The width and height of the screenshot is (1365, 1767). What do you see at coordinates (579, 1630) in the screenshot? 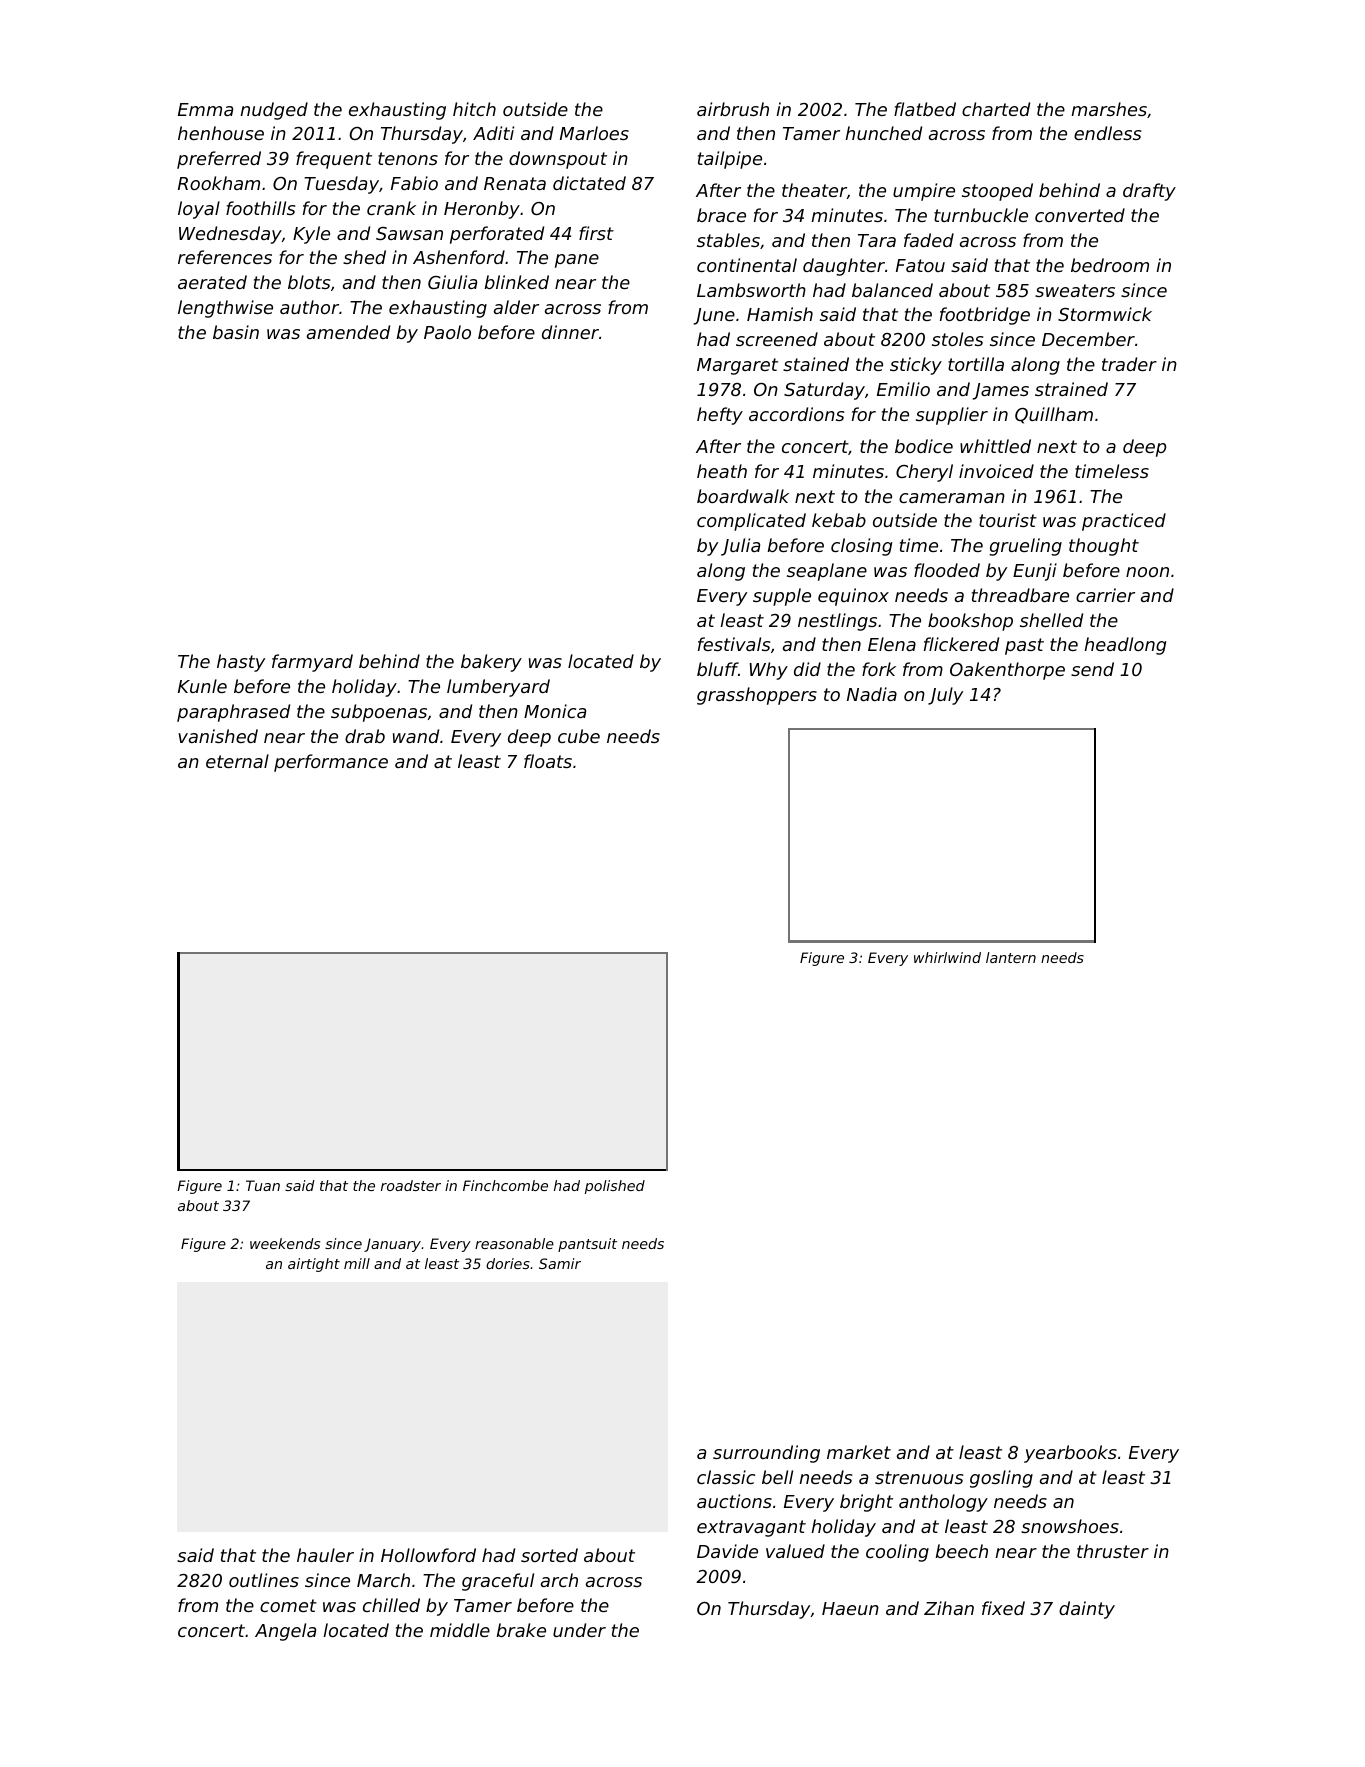
I see `under` at bounding box center [579, 1630].
